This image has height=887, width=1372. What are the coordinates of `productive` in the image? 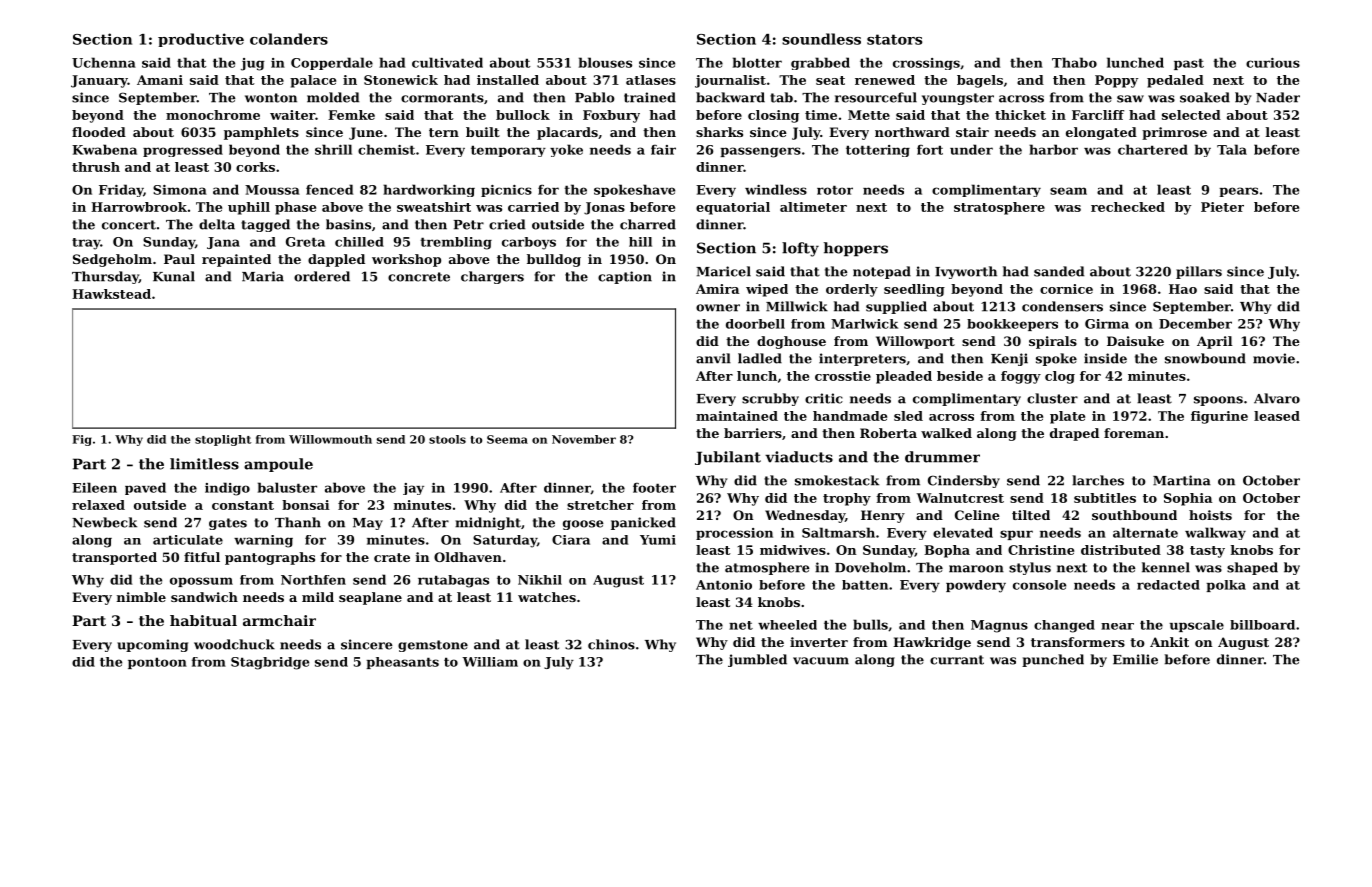 It's located at (201, 40).
